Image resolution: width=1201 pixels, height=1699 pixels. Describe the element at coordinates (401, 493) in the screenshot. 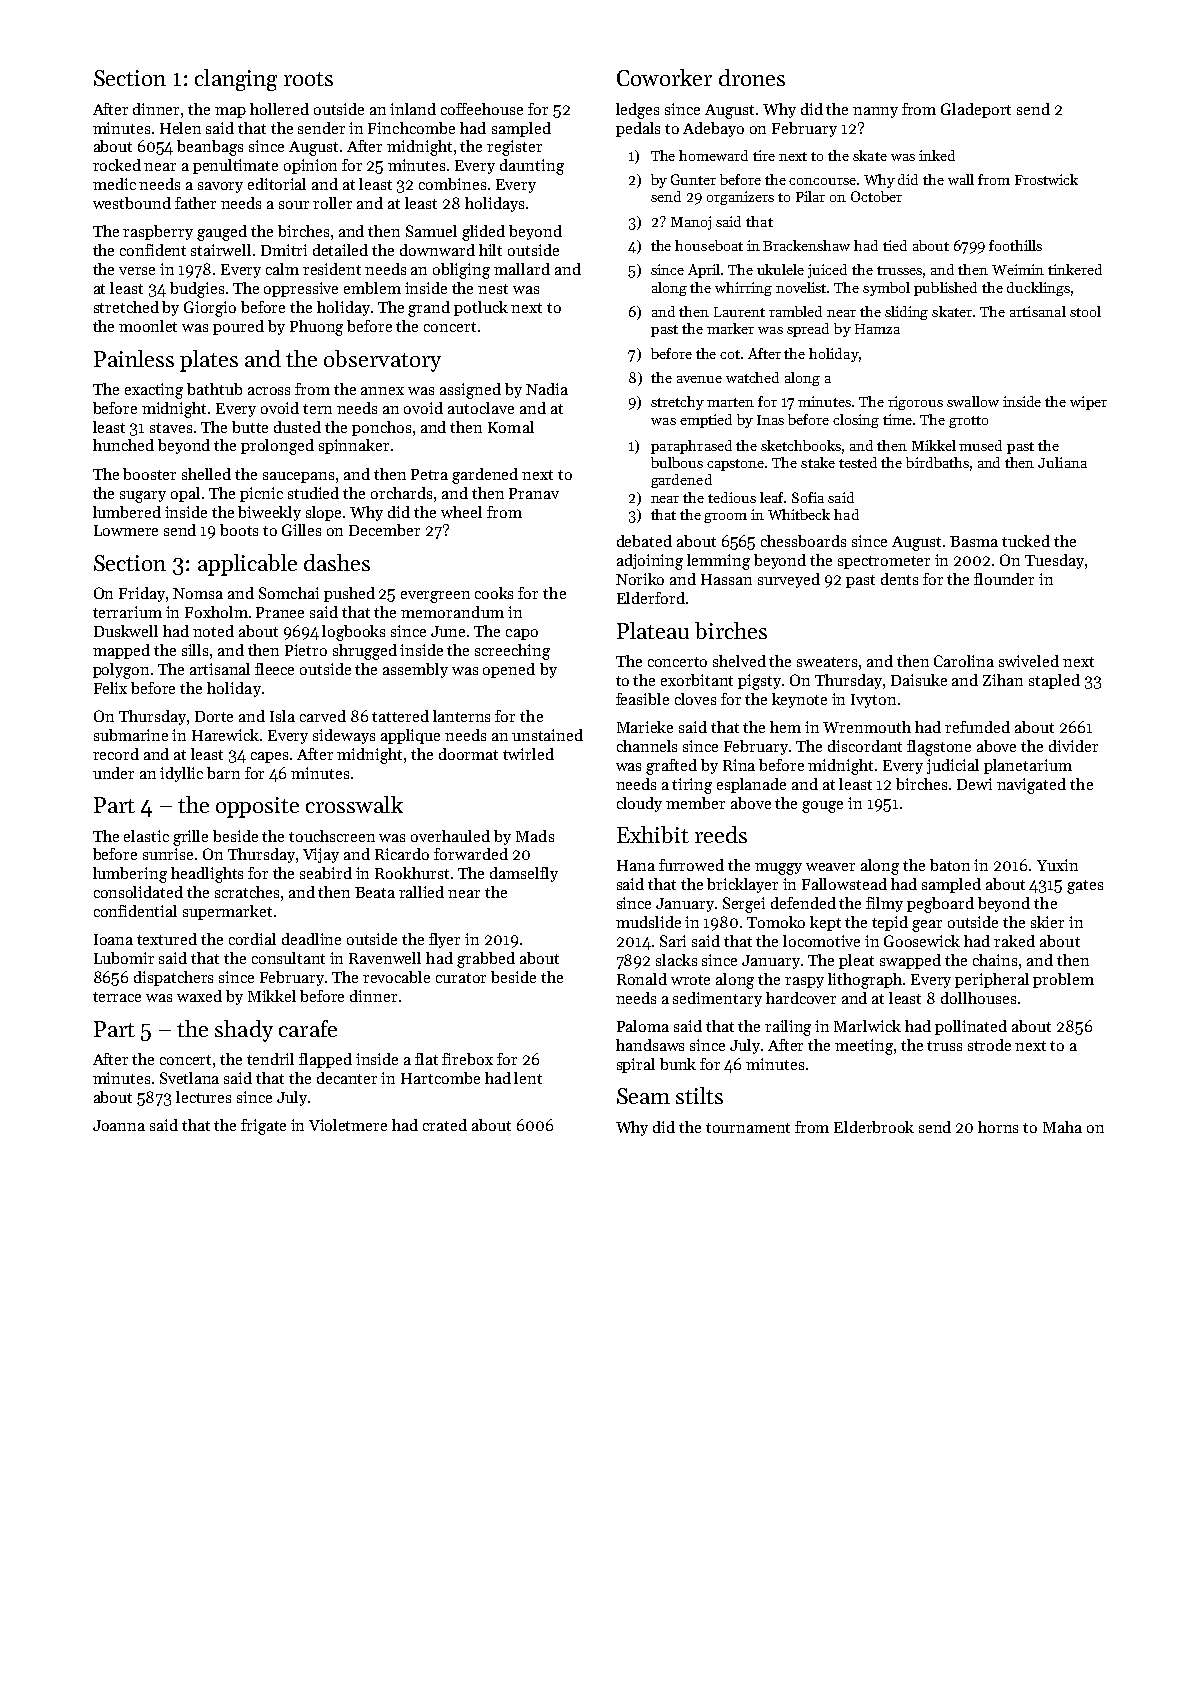

I see `orchards` at that location.
